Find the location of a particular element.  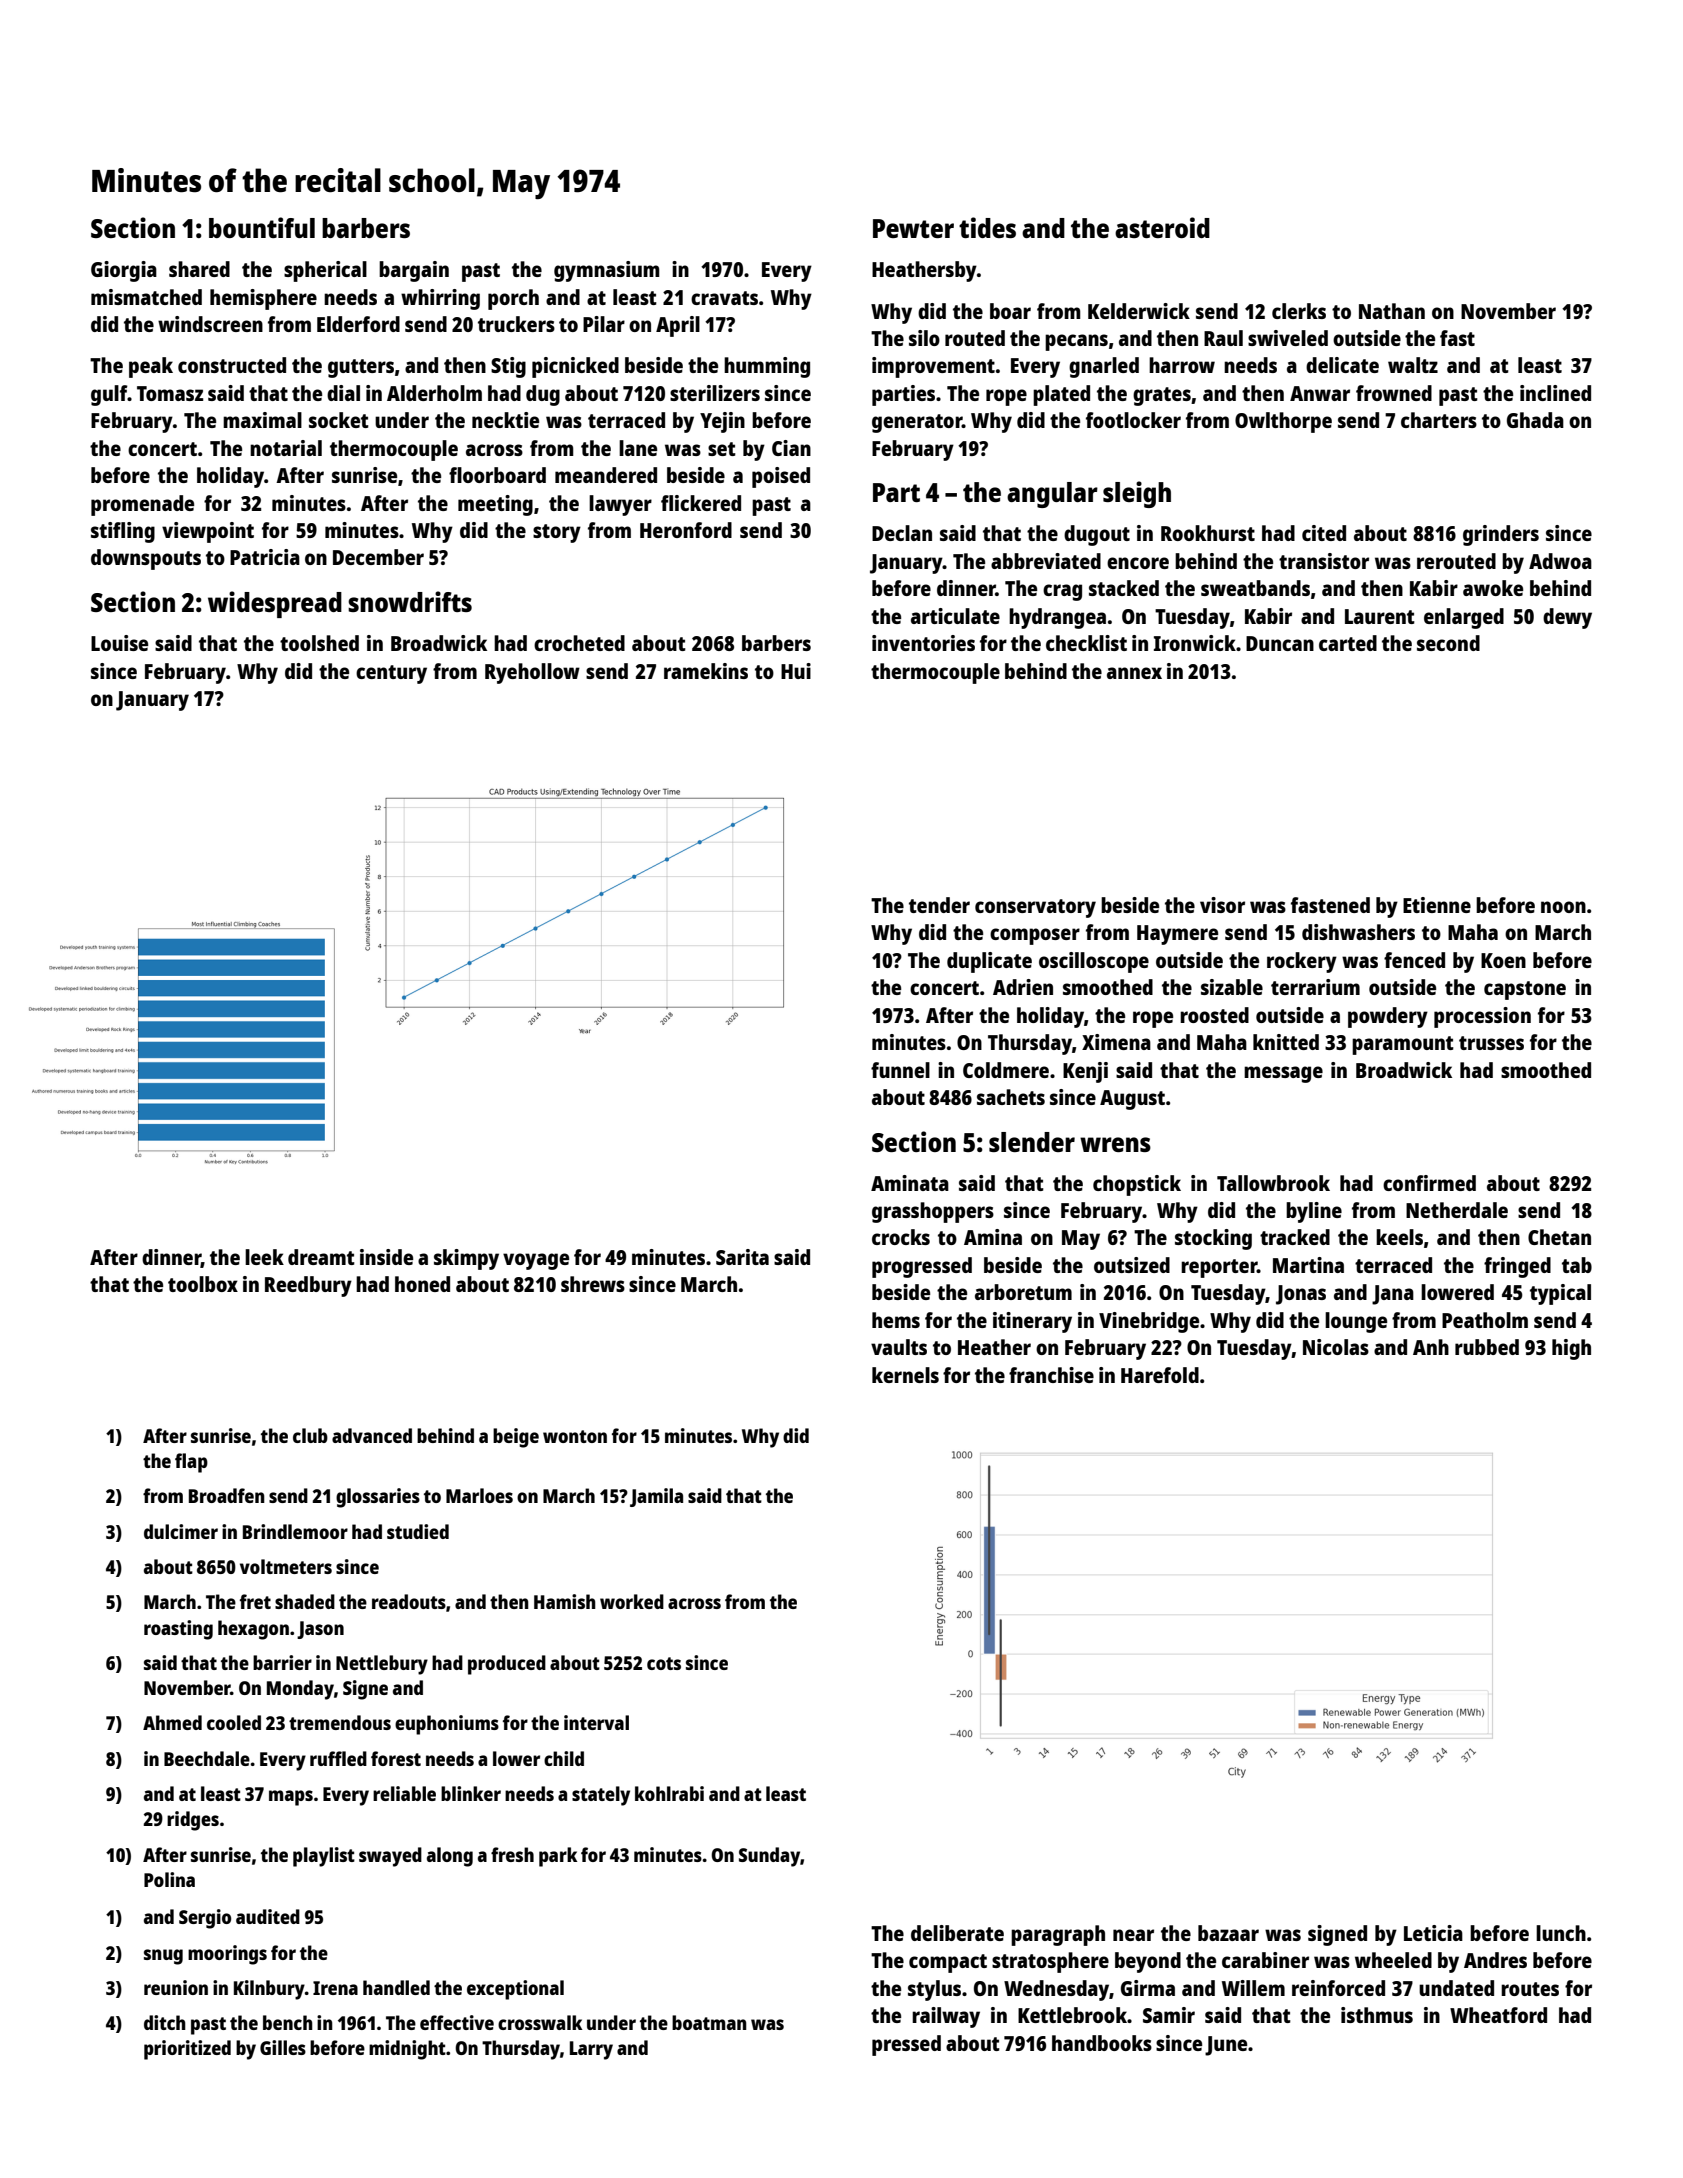

stately is located at coordinates (601, 1796).
